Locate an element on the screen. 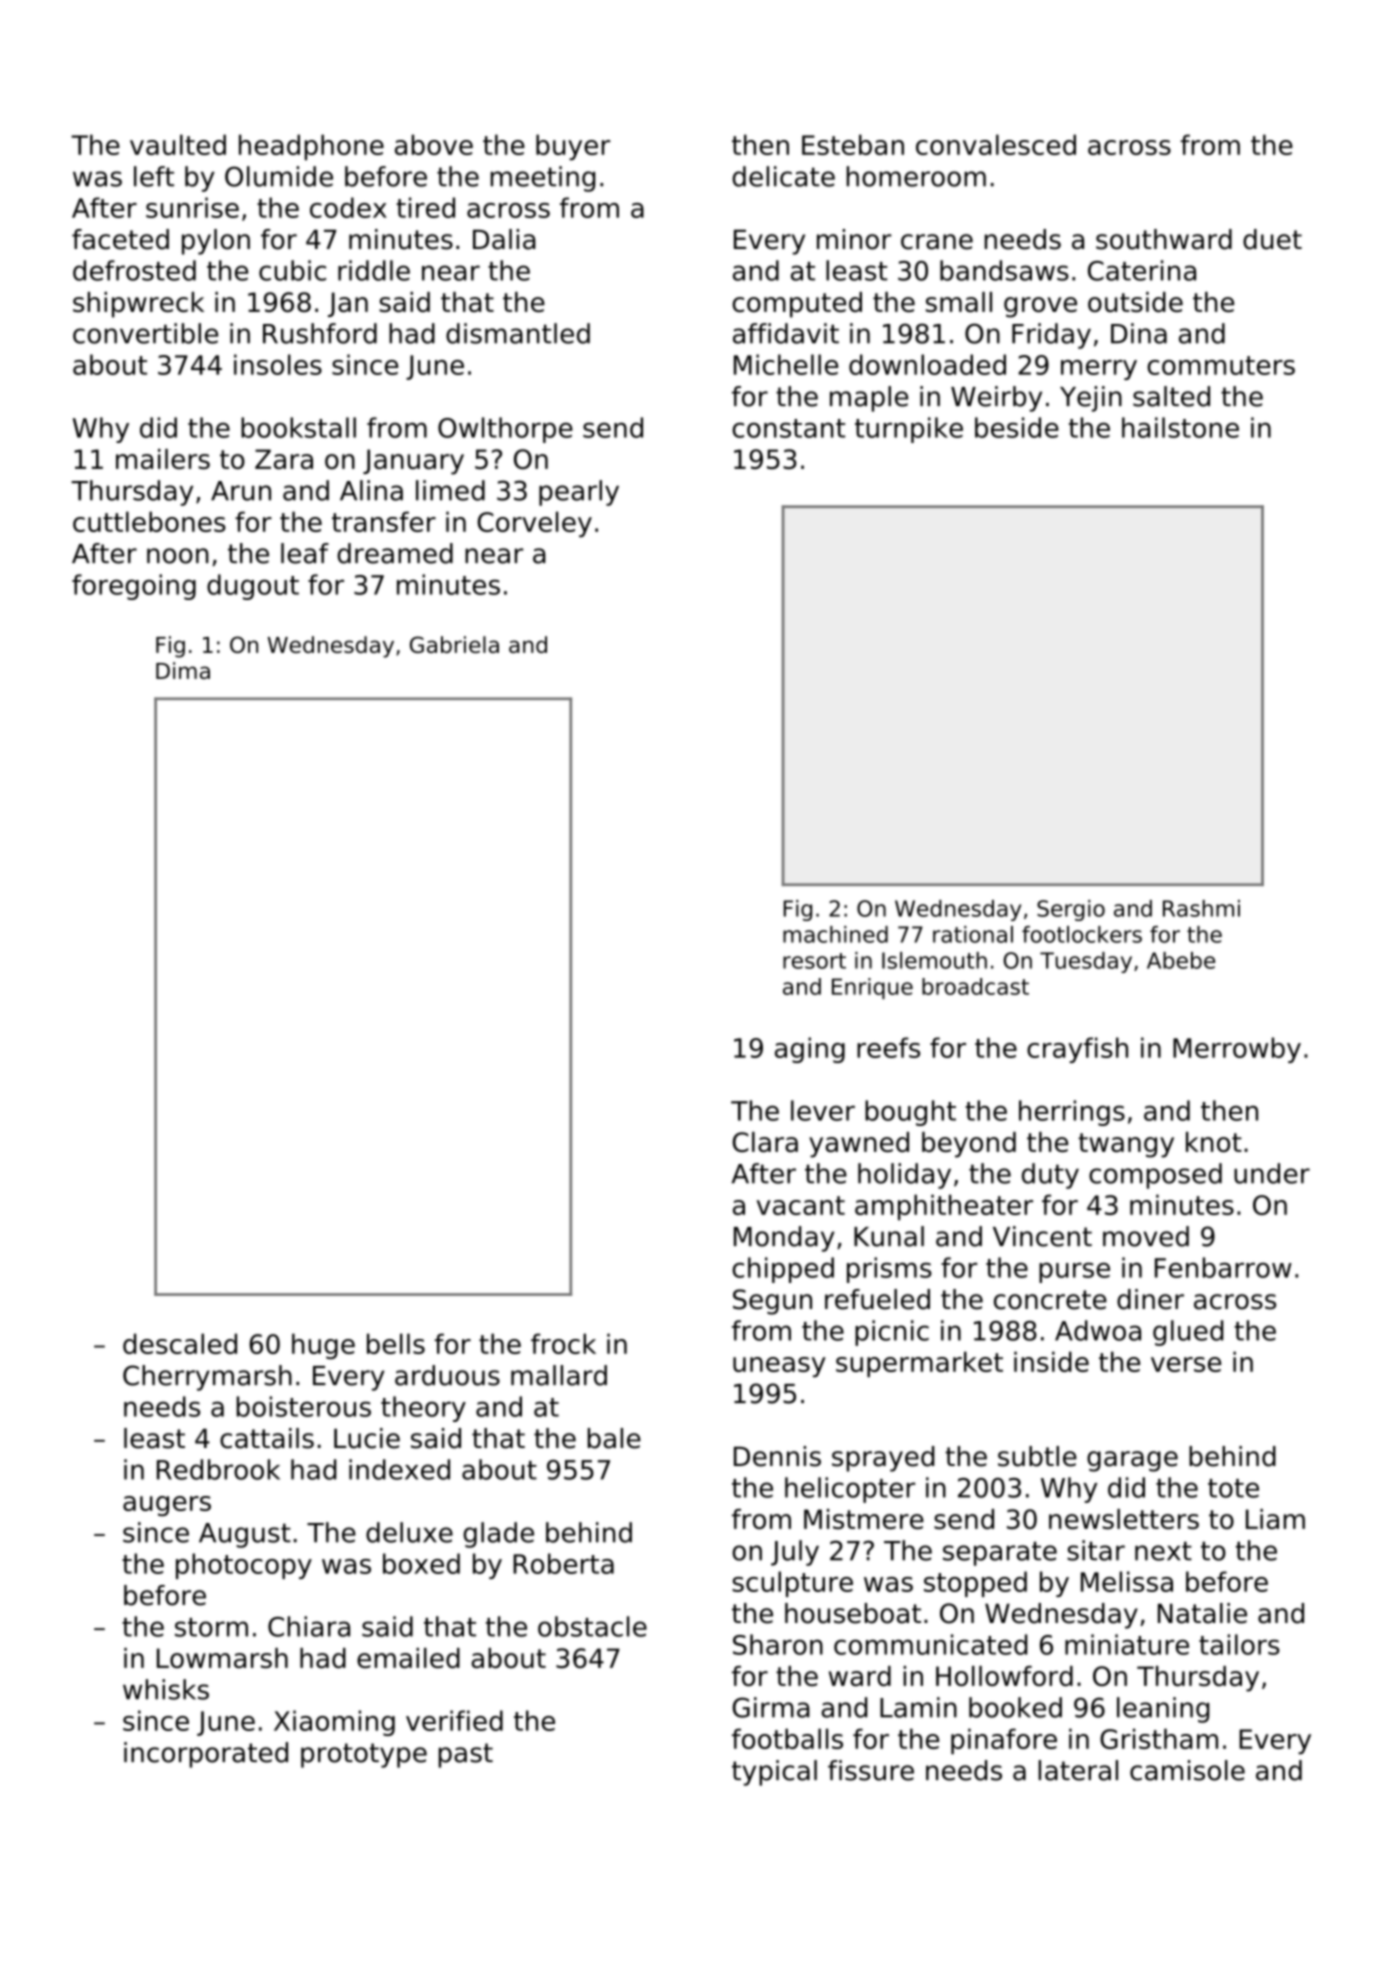  bells is located at coordinates (396, 1343).
